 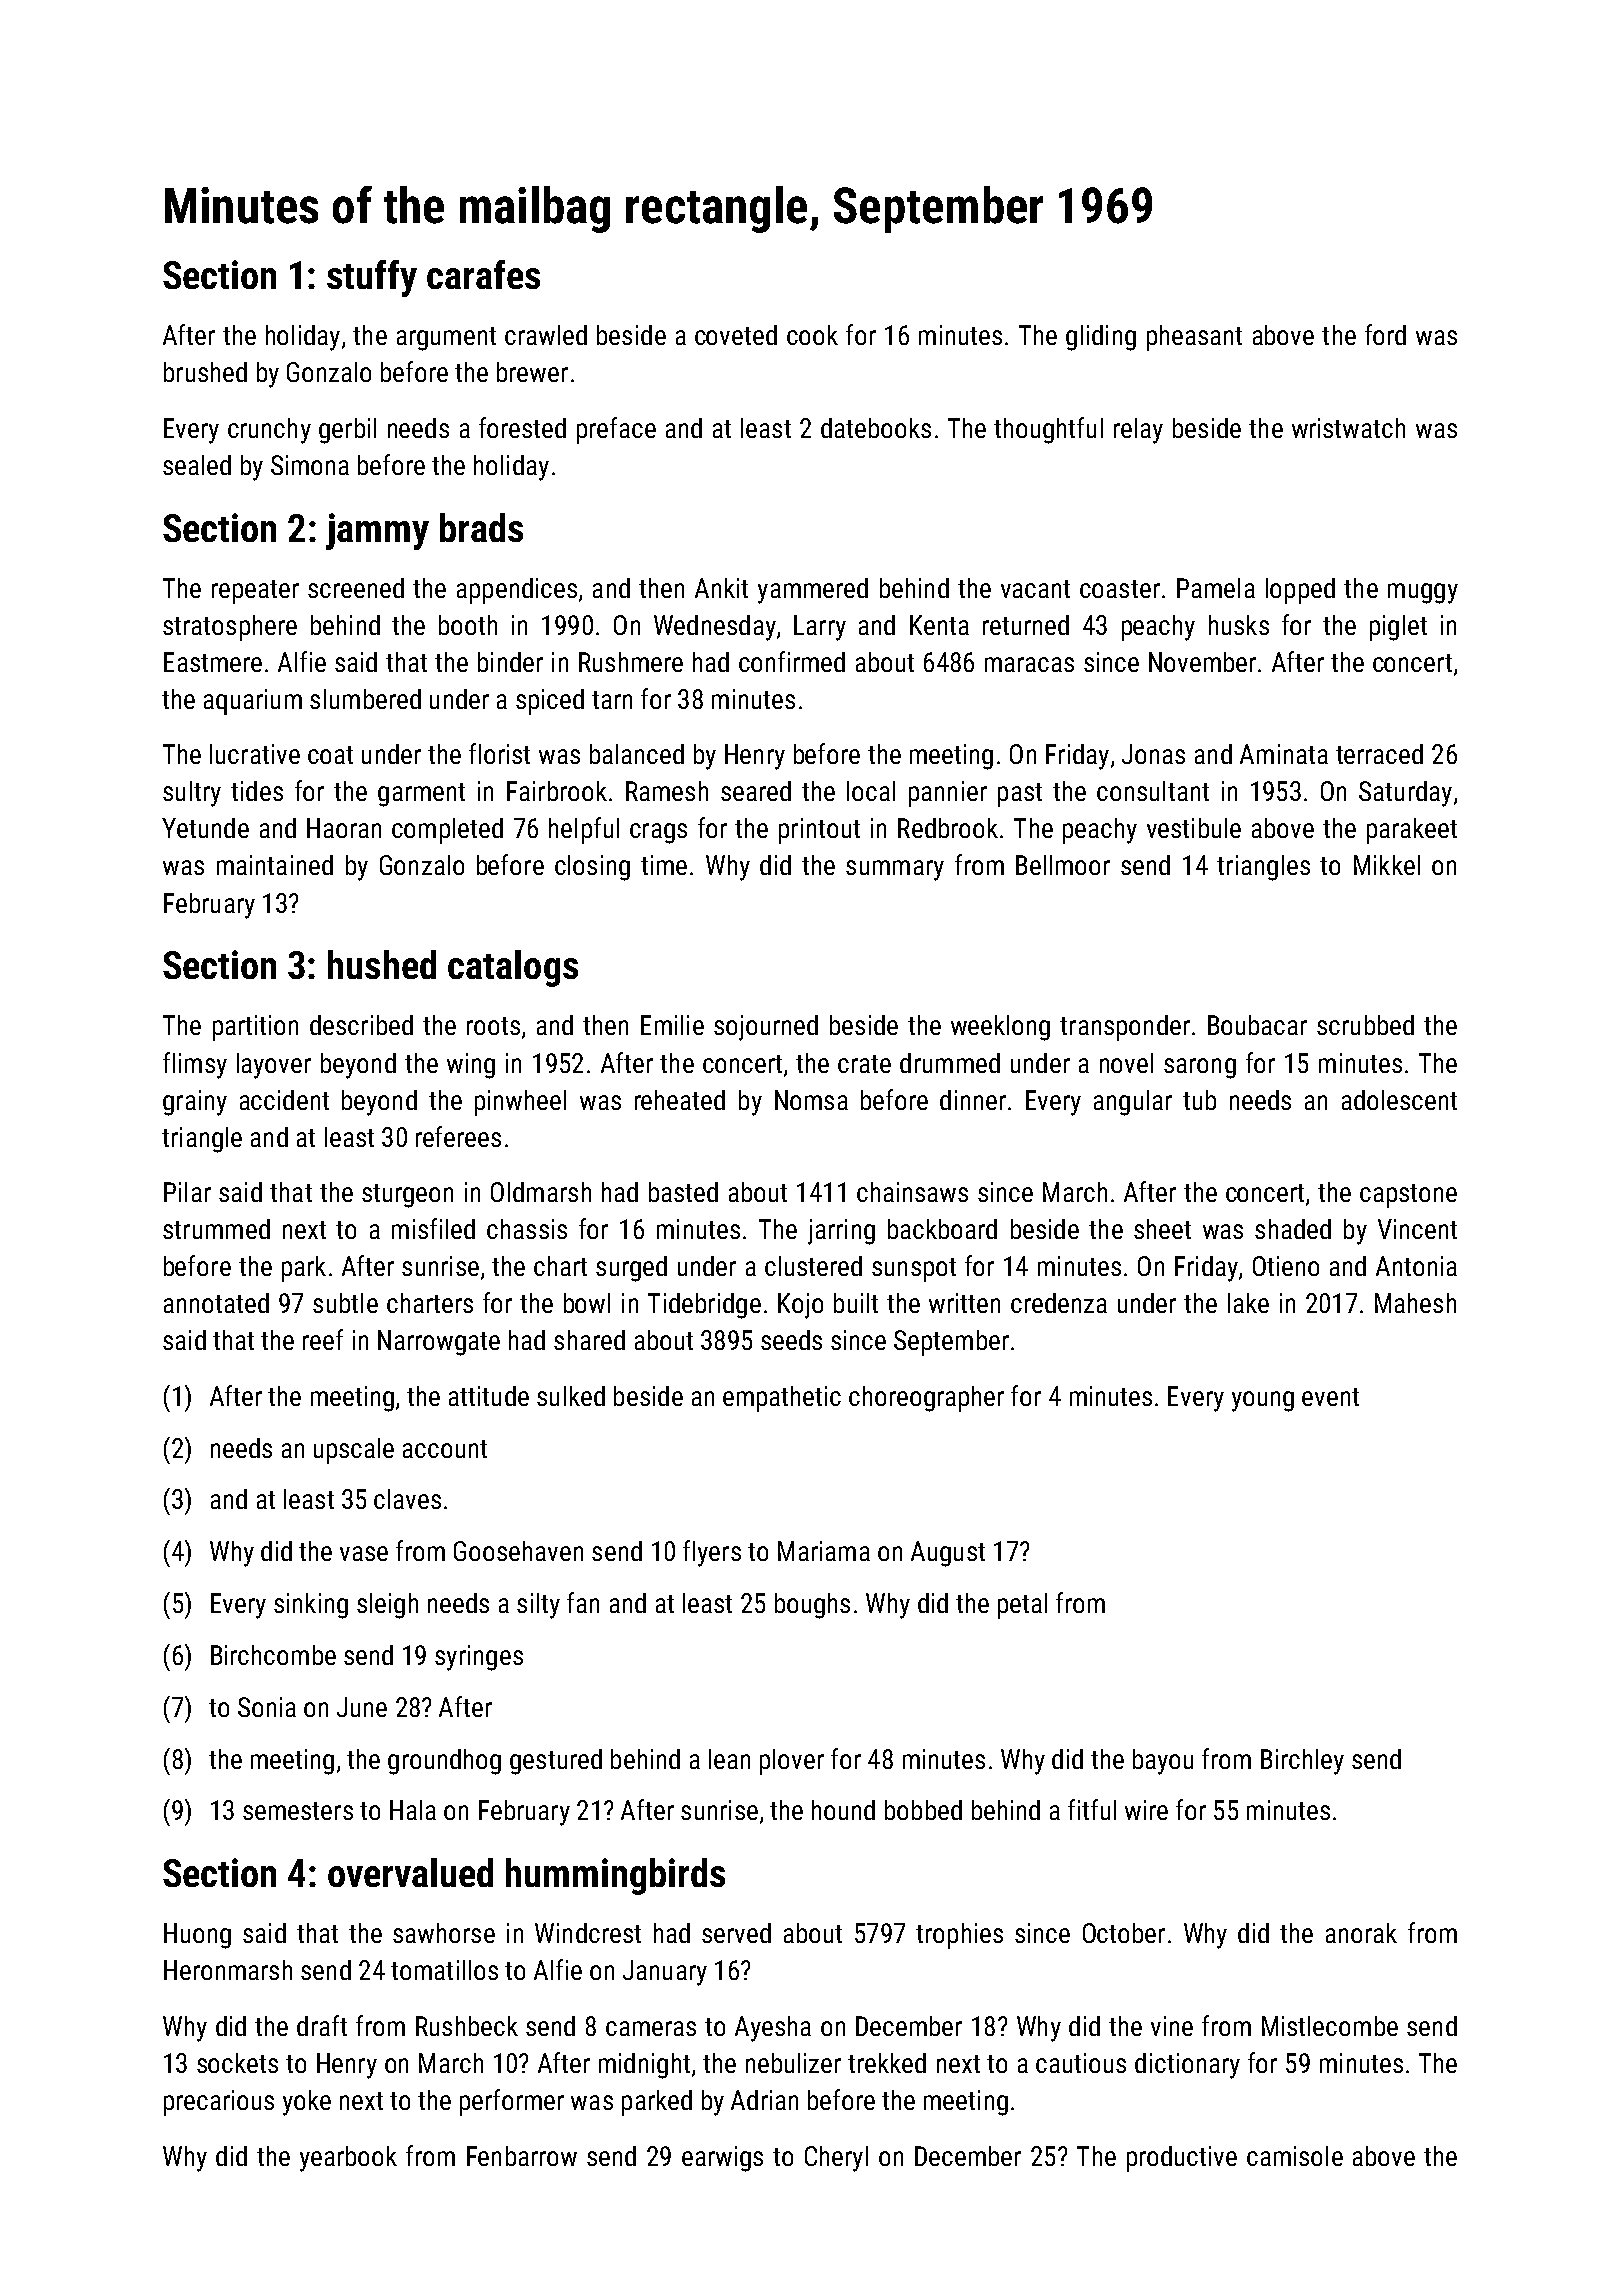 What do you see at coordinates (1182, 2159) in the screenshot?
I see `productive` at bounding box center [1182, 2159].
